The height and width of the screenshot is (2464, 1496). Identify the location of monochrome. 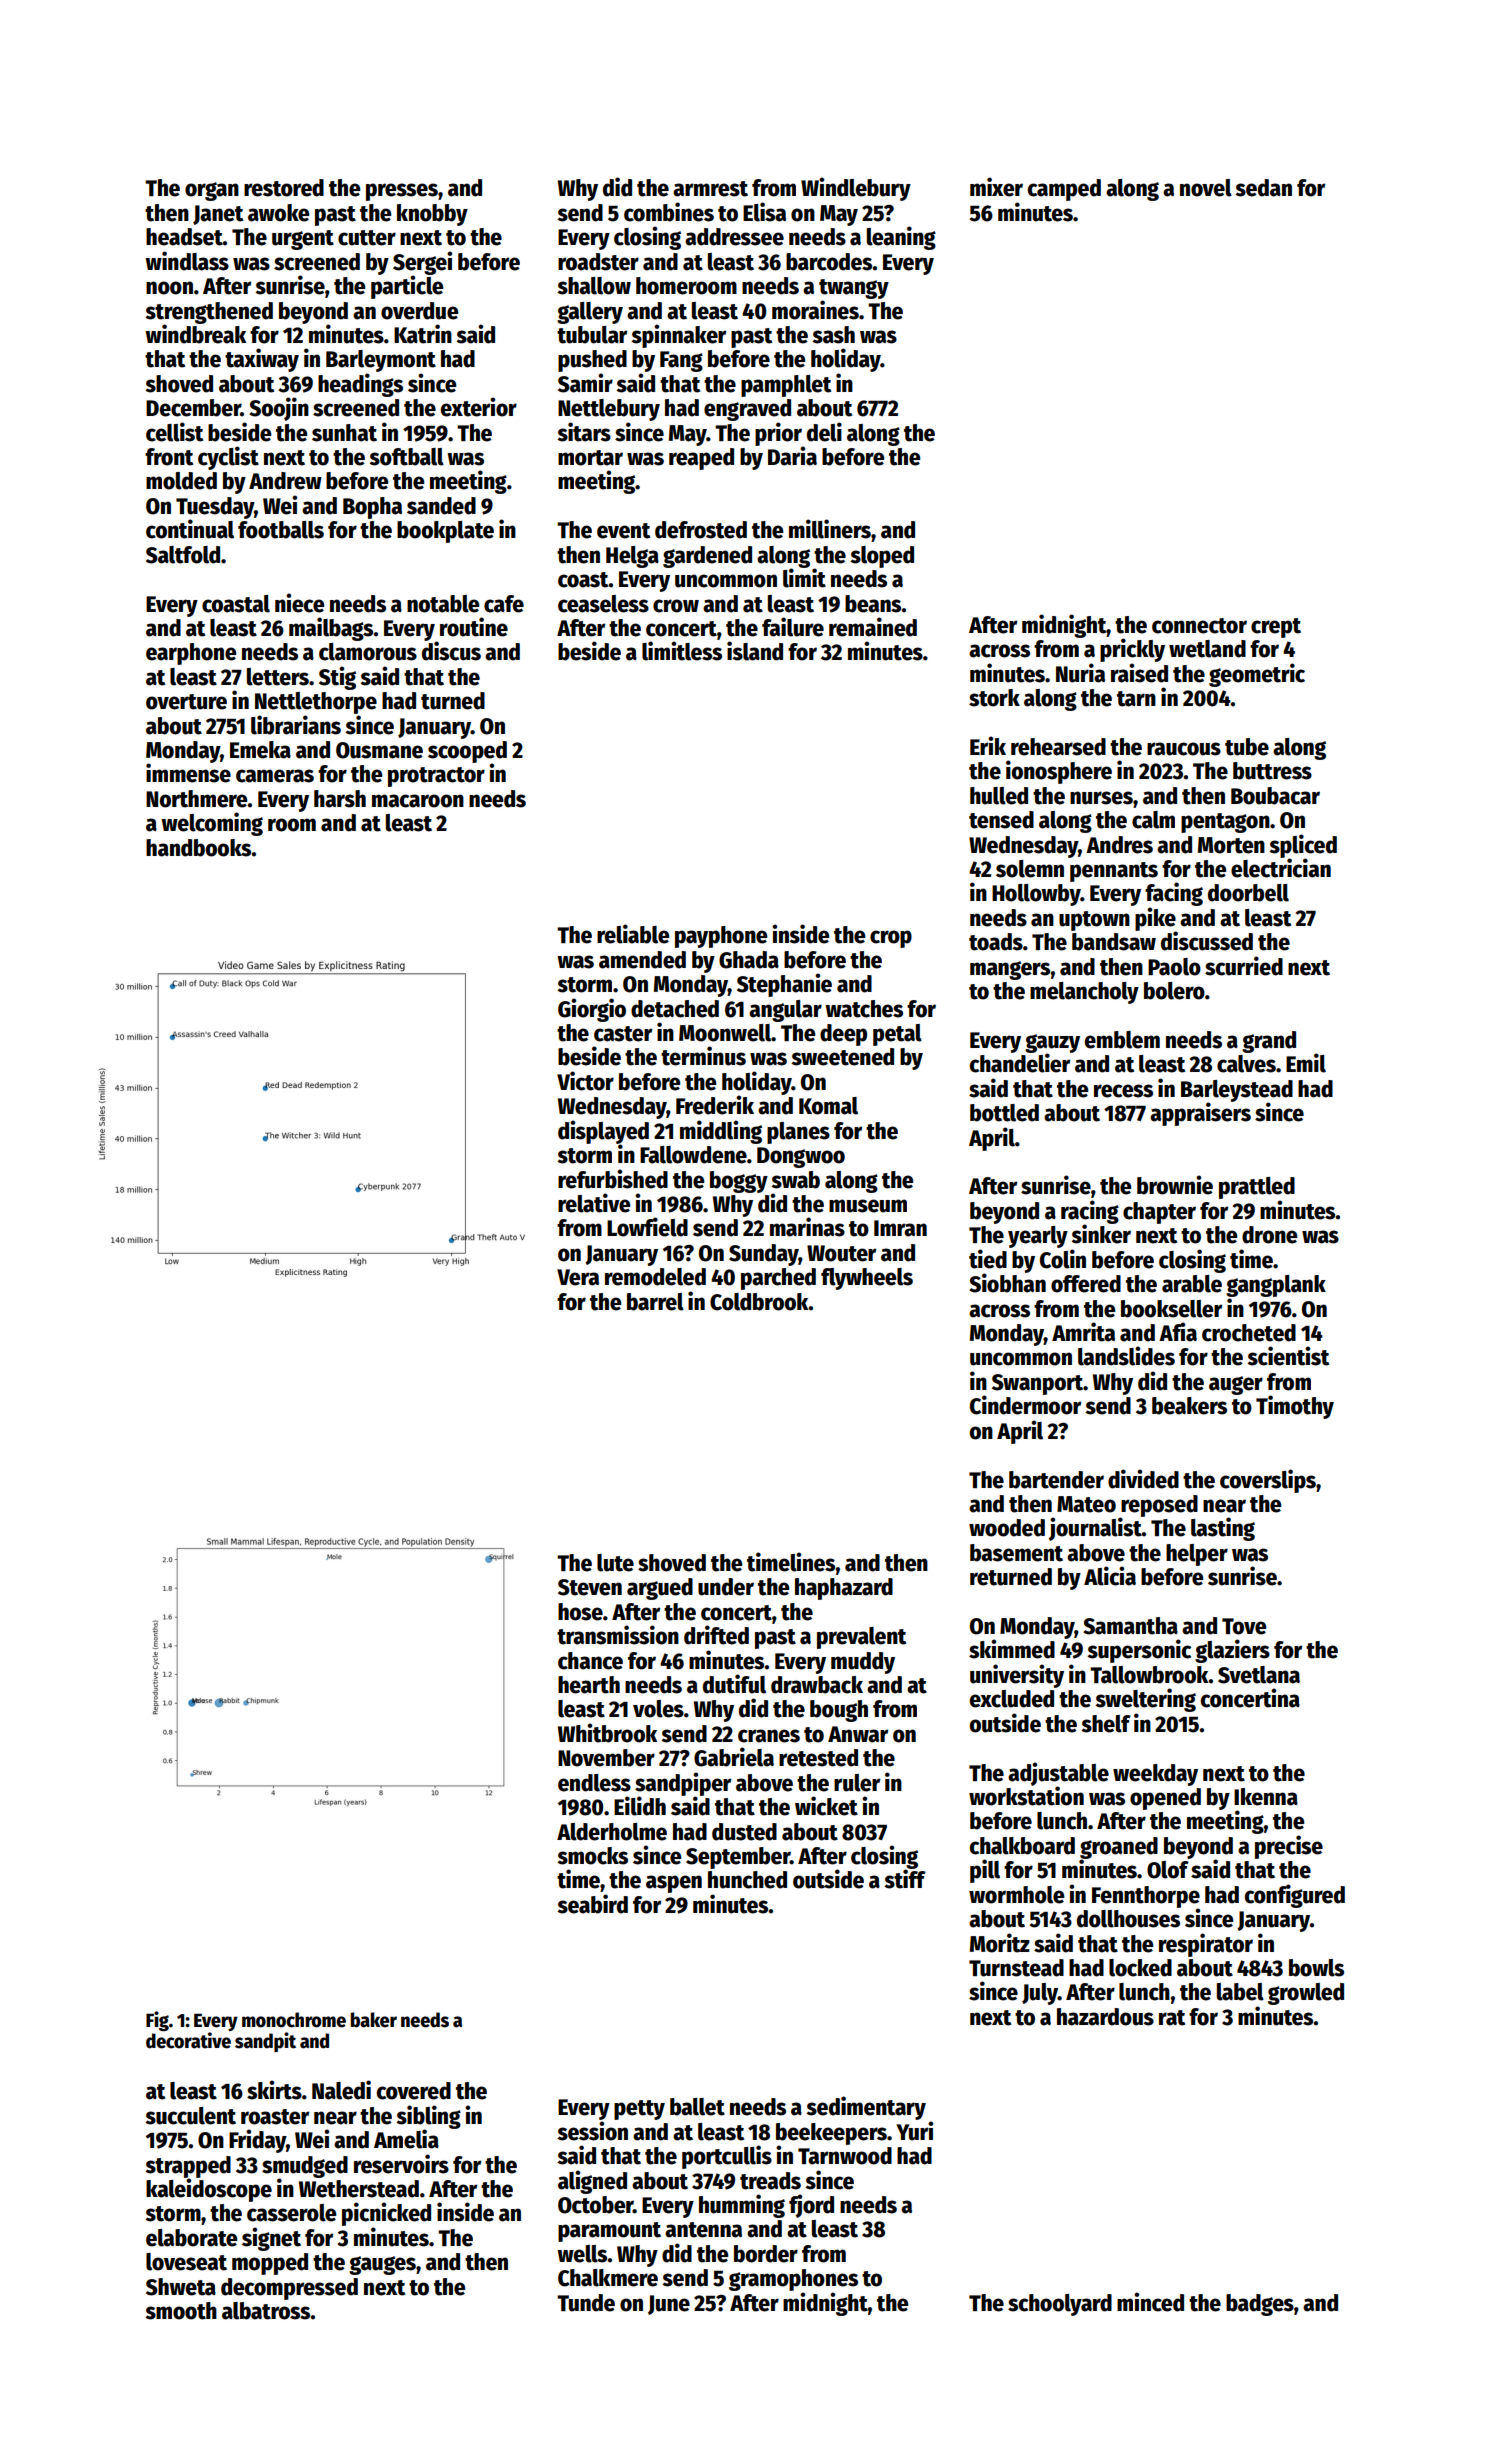
(294, 2020).
